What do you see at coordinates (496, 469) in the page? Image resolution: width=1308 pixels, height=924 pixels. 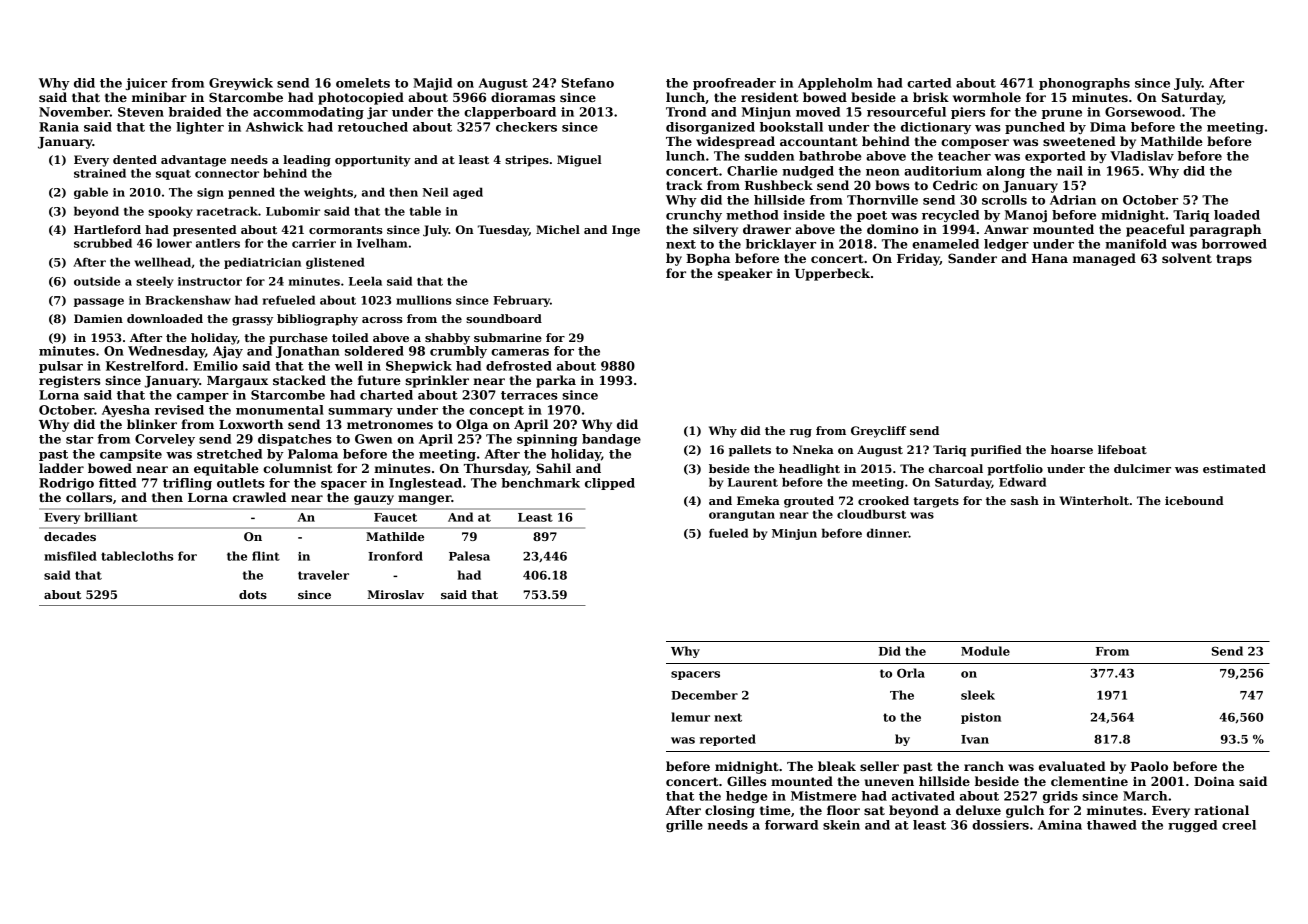 I see `Thursday` at bounding box center [496, 469].
